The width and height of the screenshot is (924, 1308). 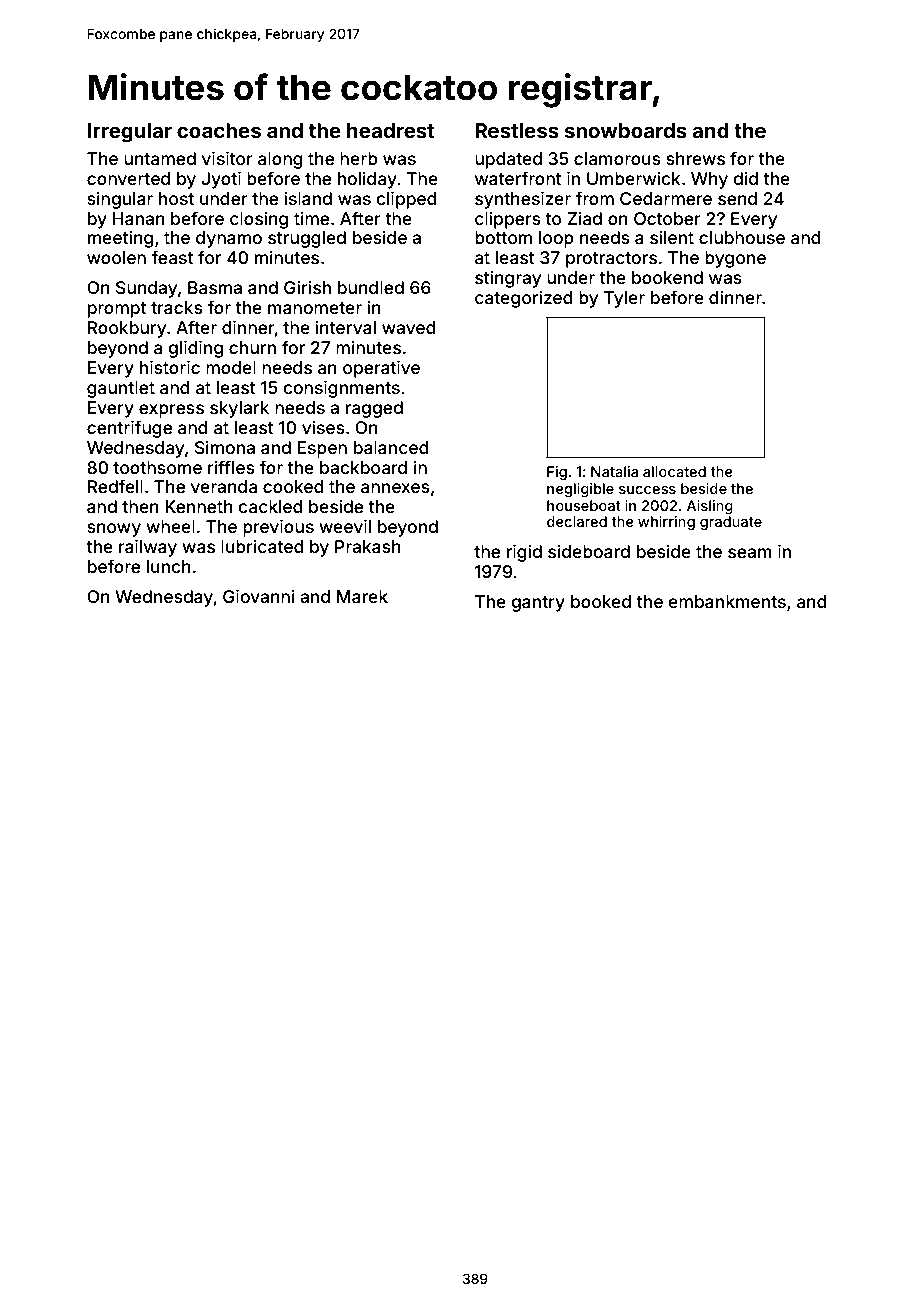 I want to click on previous, so click(x=278, y=528).
